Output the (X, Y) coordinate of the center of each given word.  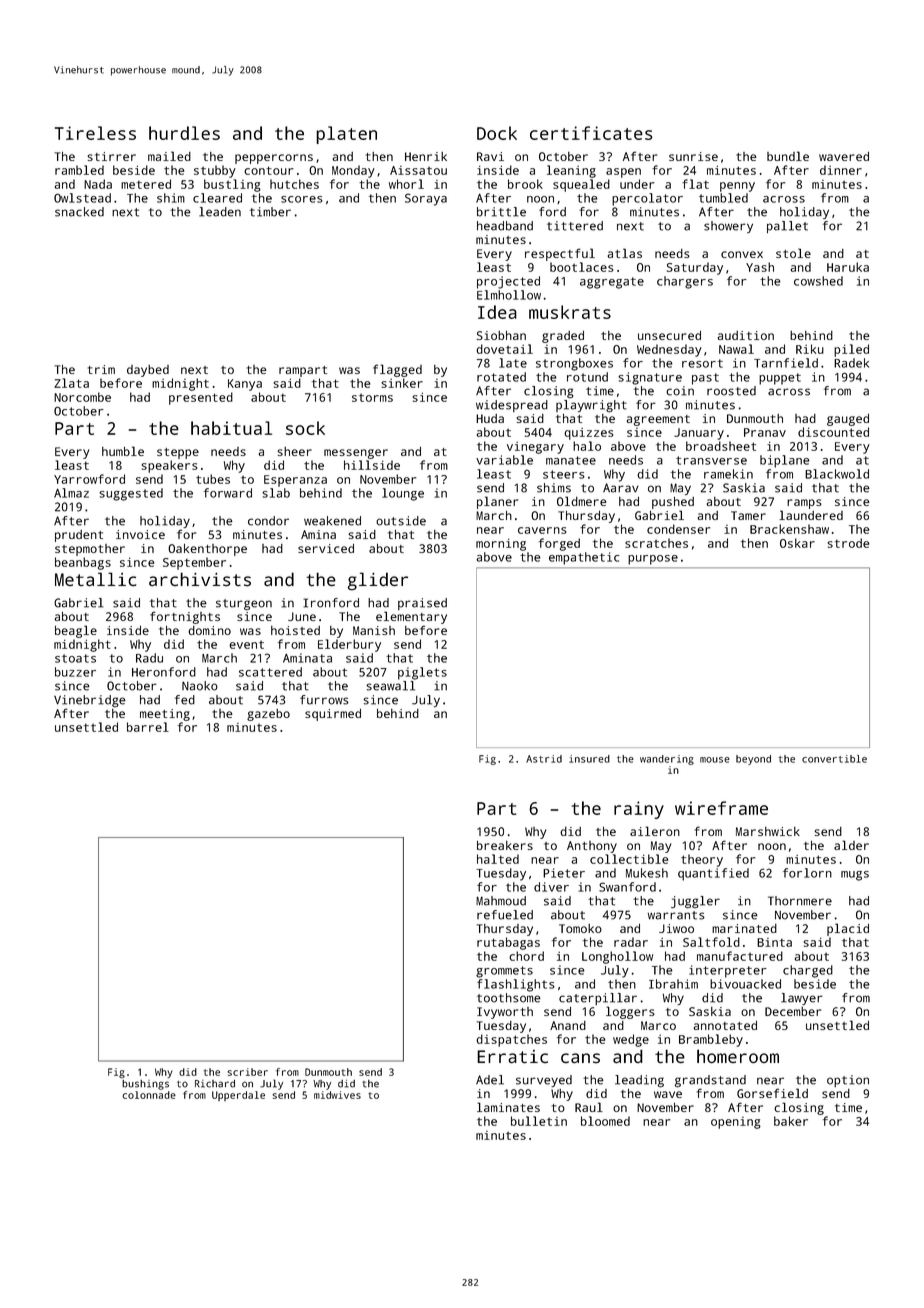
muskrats (570, 312)
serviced (326, 548)
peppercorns (274, 159)
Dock (497, 133)
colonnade (149, 1095)
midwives (337, 1095)
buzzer (75, 672)
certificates (591, 133)
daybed (148, 371)
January (699, 434)
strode (848, 543)
